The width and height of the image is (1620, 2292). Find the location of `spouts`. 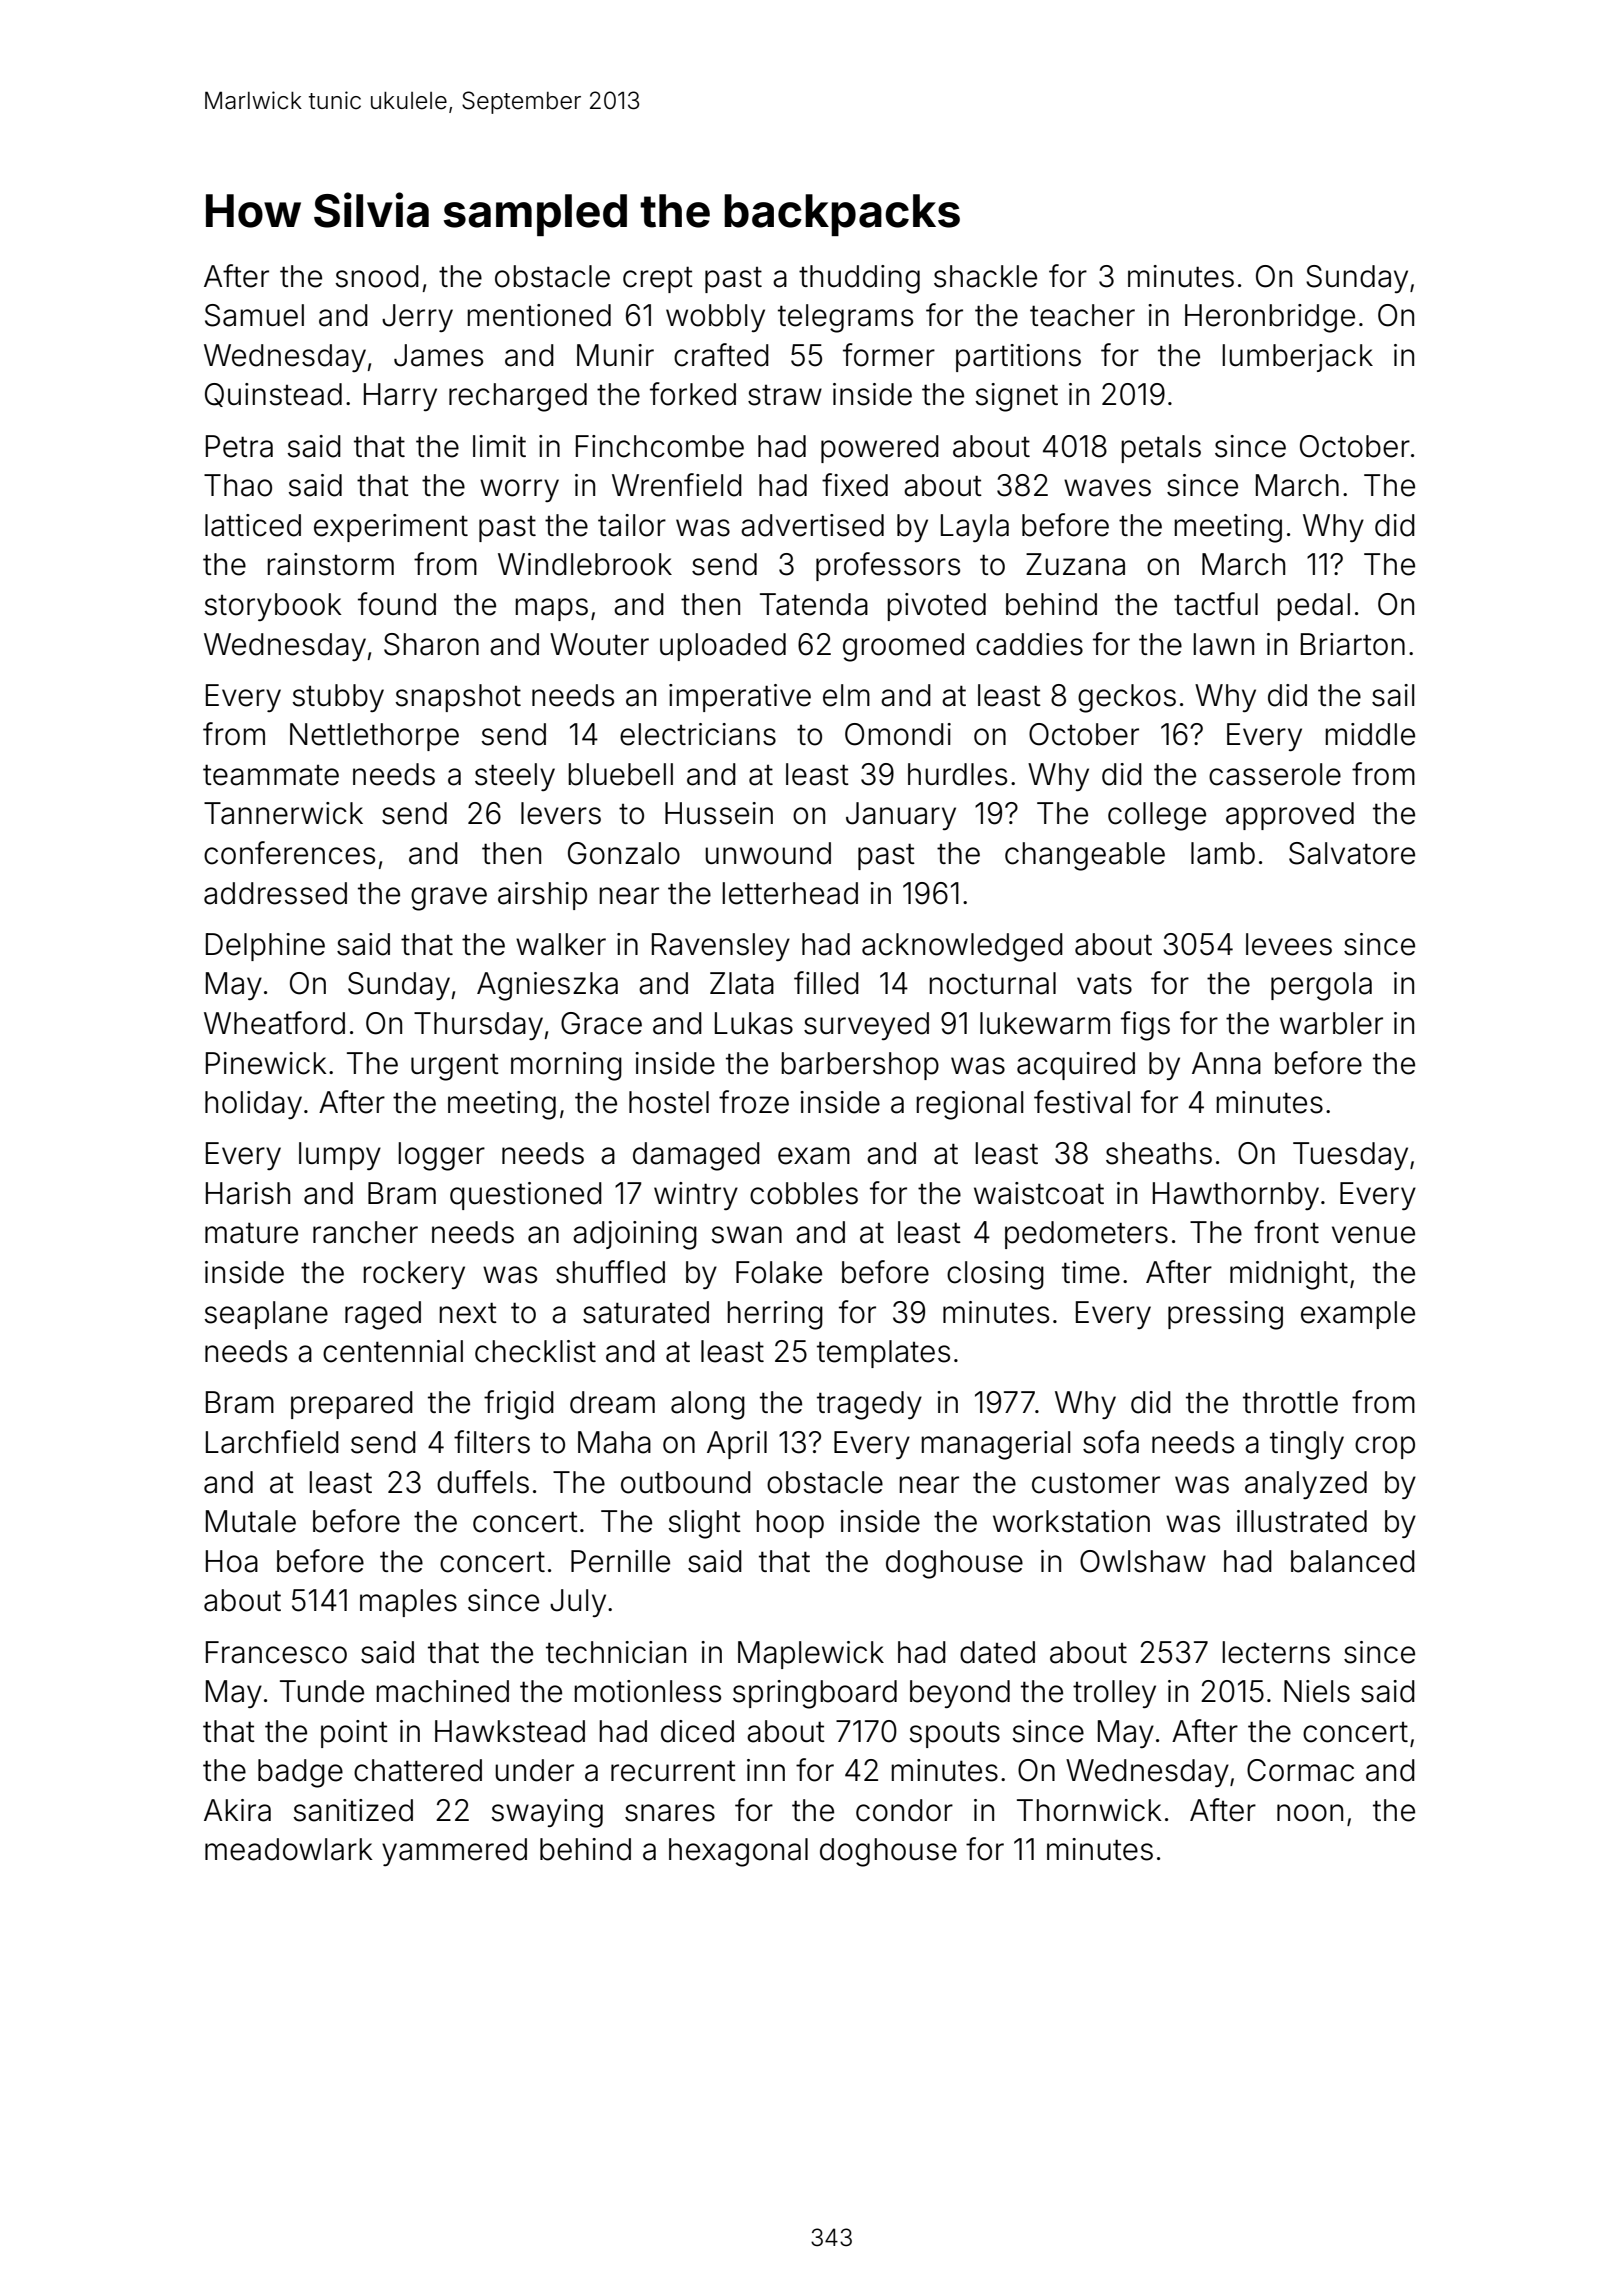

spouts is located at coordinates (954, 1734).
